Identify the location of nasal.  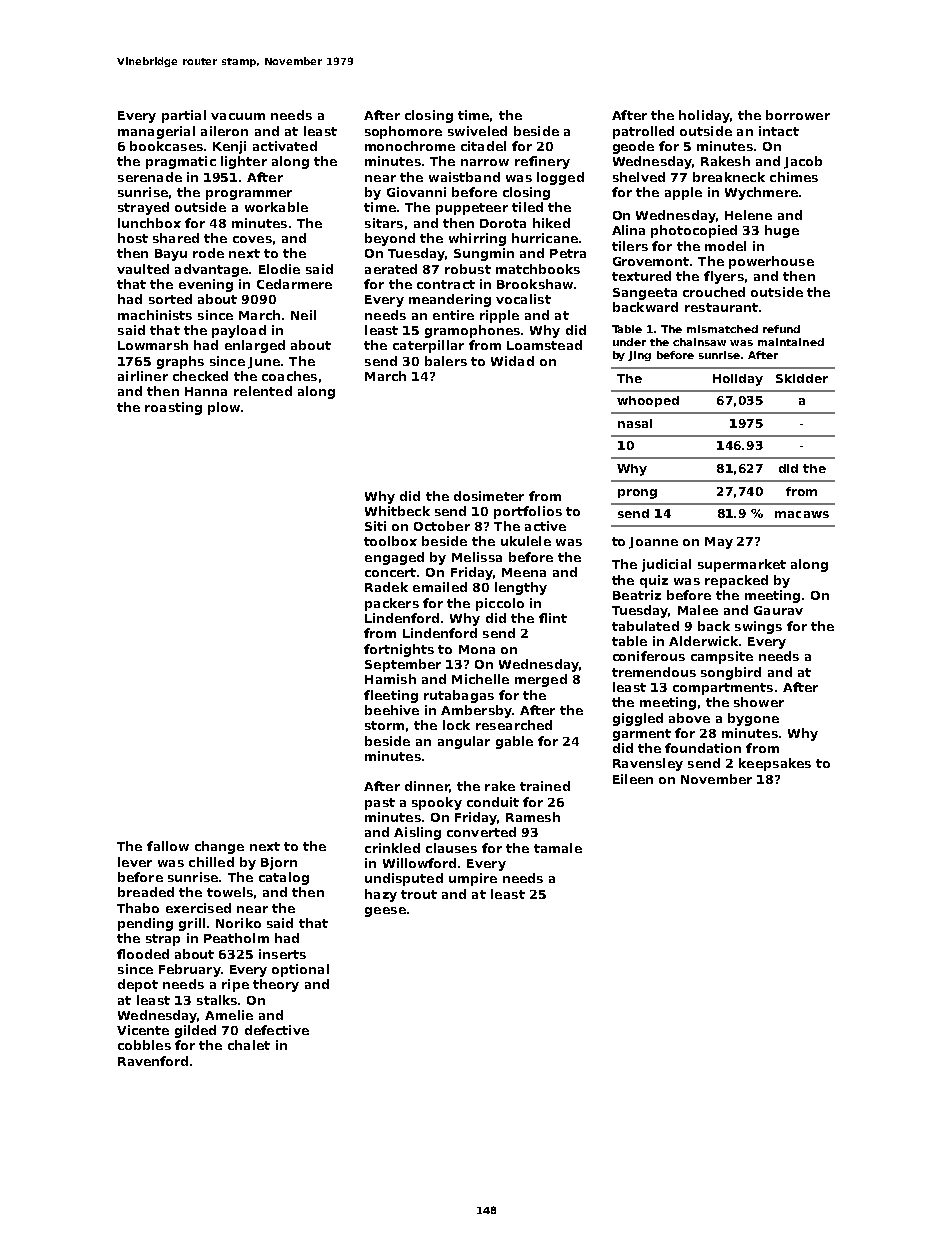
(635, 423).
